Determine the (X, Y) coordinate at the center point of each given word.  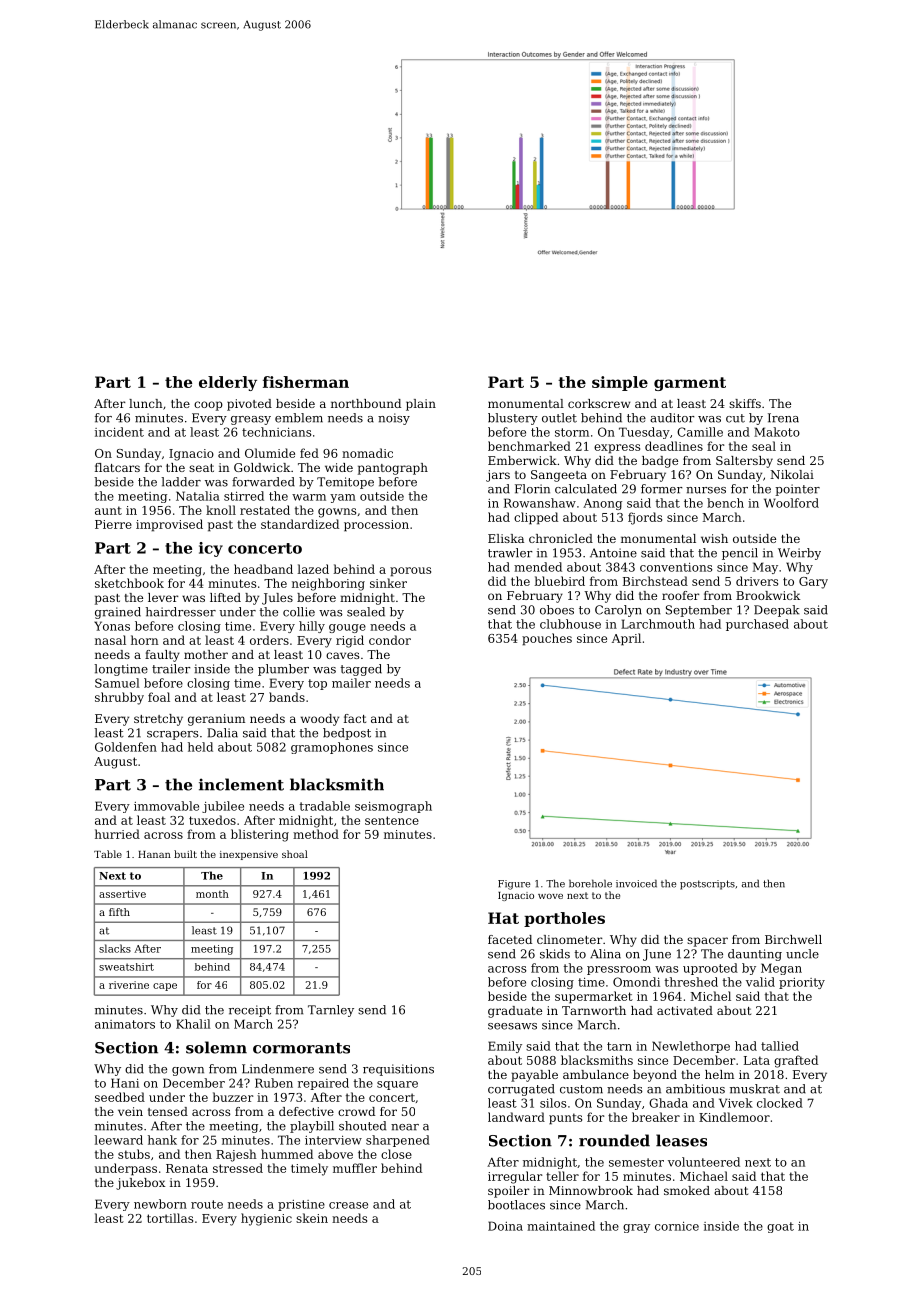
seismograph (393, 807)
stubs (134, 1154)
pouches (547, 639)
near (405, 1127)
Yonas (112, 626)
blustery (513, 419)
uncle (802, 954)
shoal (295, 854)
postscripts (707, 885)
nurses (706, 490)
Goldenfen (126, 747)
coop (208, 406)
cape (165, 987)
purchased (757, 625)
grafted (796, 1061)
